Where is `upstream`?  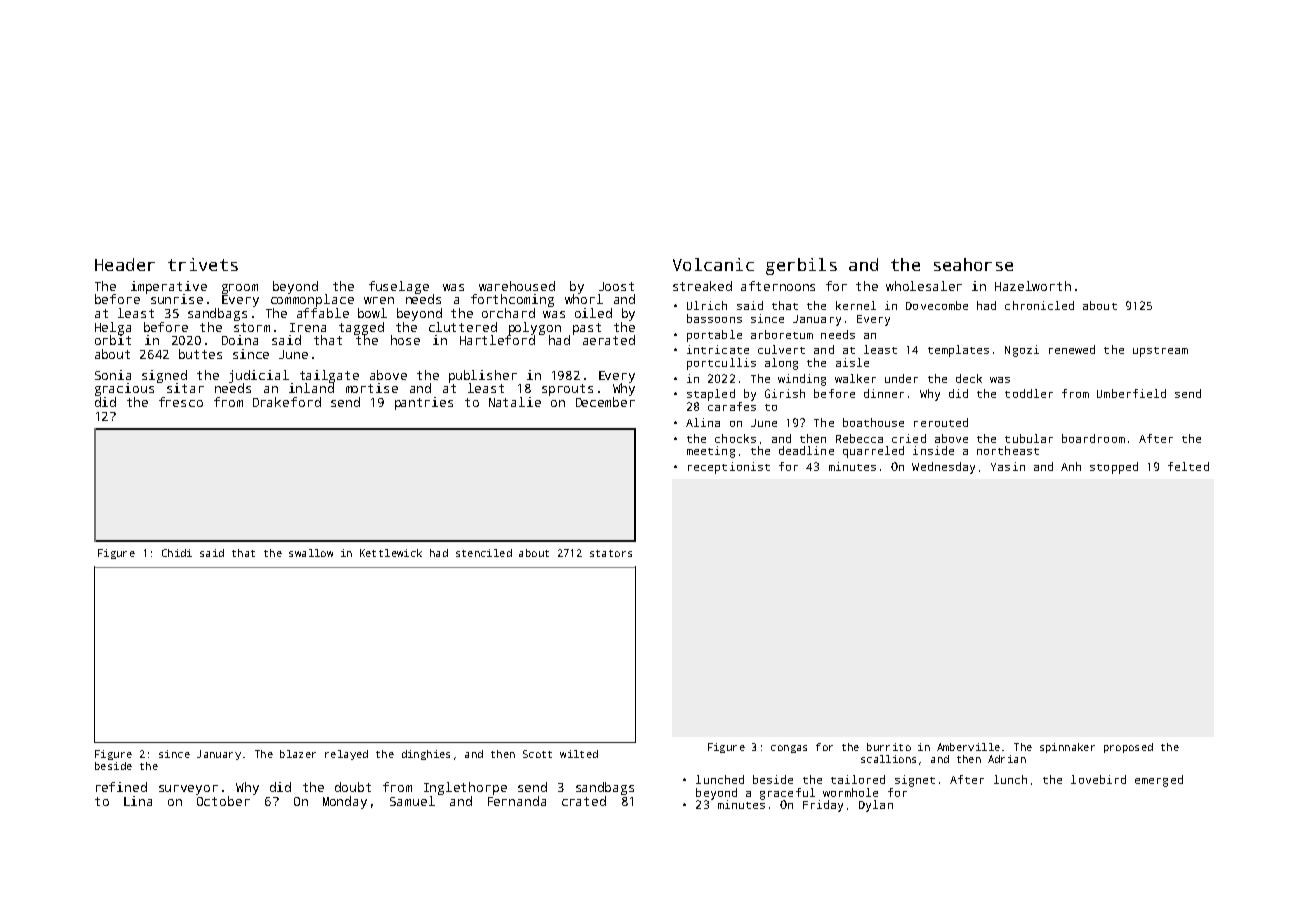
upstream is located at coordinates (1160, 352).
